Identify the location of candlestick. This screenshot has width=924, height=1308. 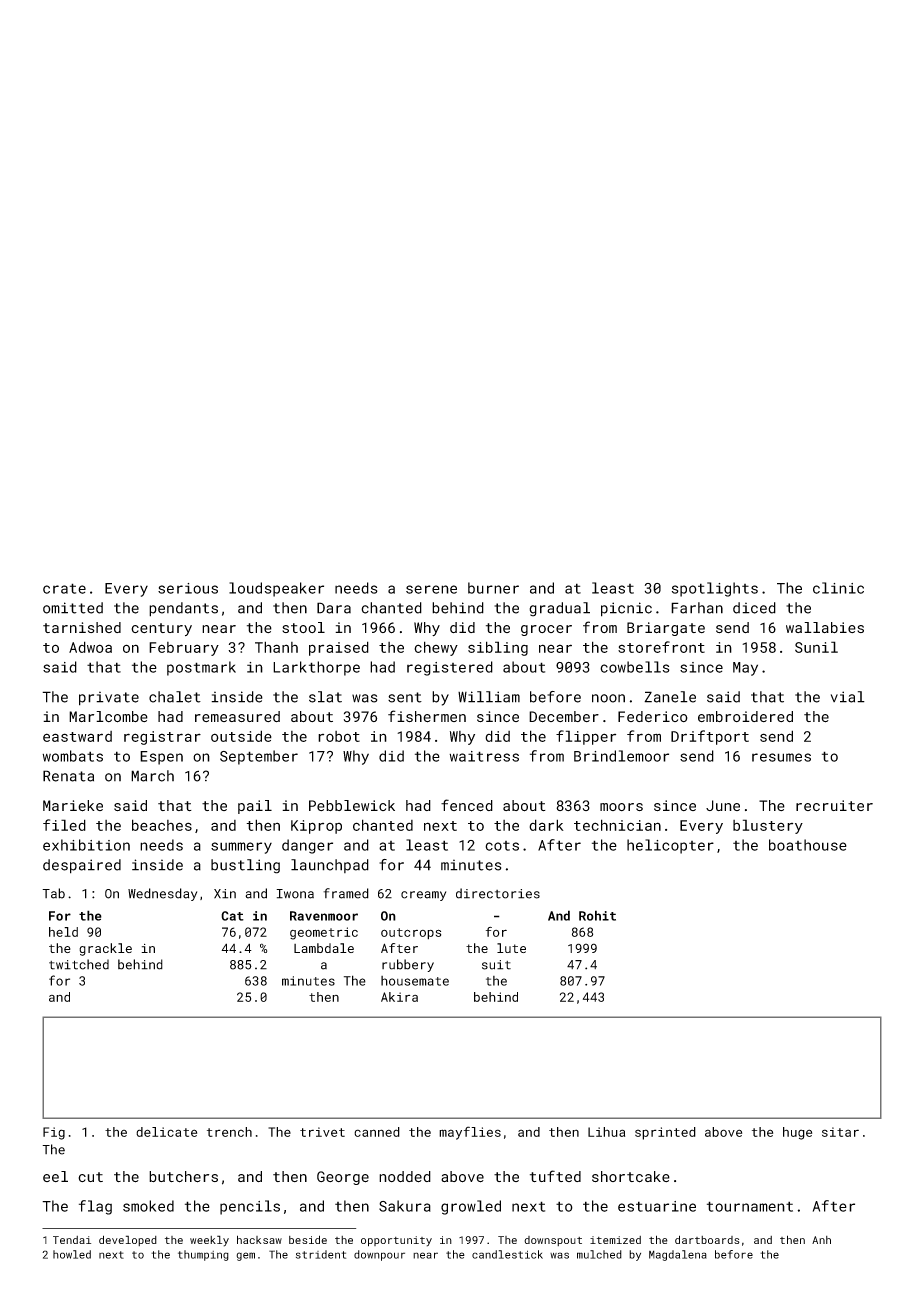
(507, 1254).
